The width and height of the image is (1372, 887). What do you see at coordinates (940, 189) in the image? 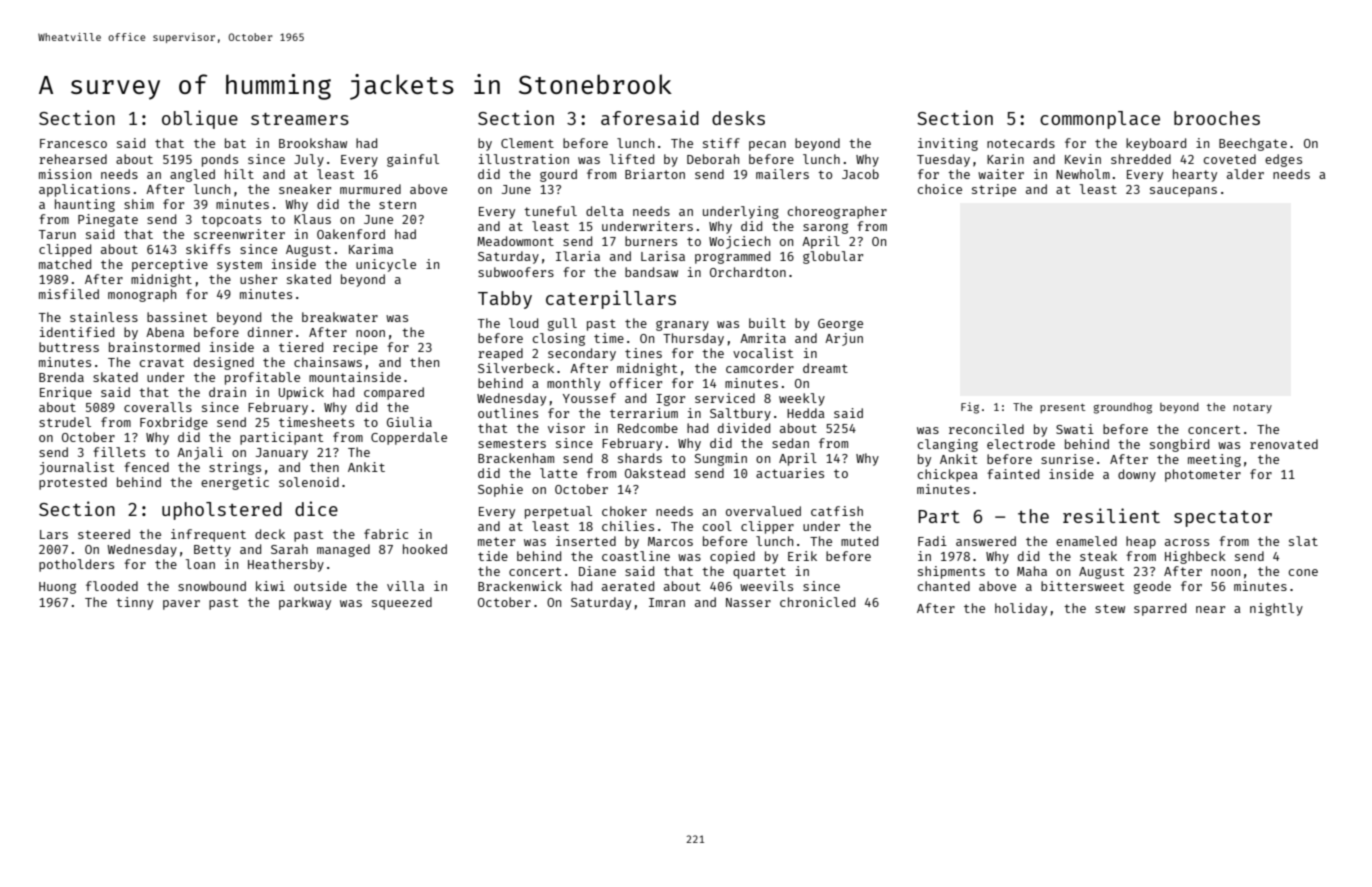
I see `choice` at bounding box center [940, 189].
